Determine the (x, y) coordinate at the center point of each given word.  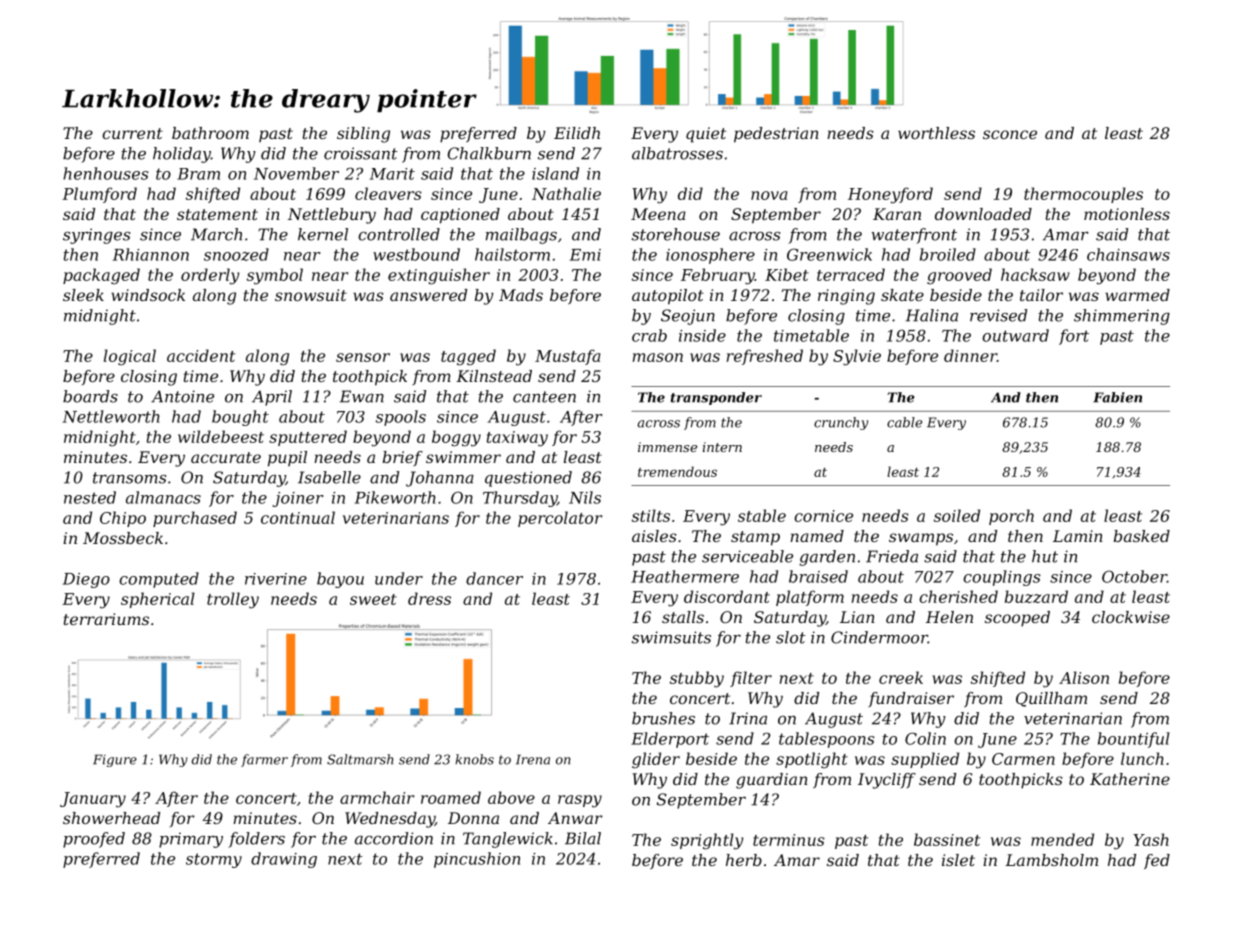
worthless (936, 133)
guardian (772, 781)
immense (667, 447)
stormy (214, 860)
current (132, 133)
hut (1045, 556)
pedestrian (776, 135)
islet (958, 860)
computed (159, 580)
